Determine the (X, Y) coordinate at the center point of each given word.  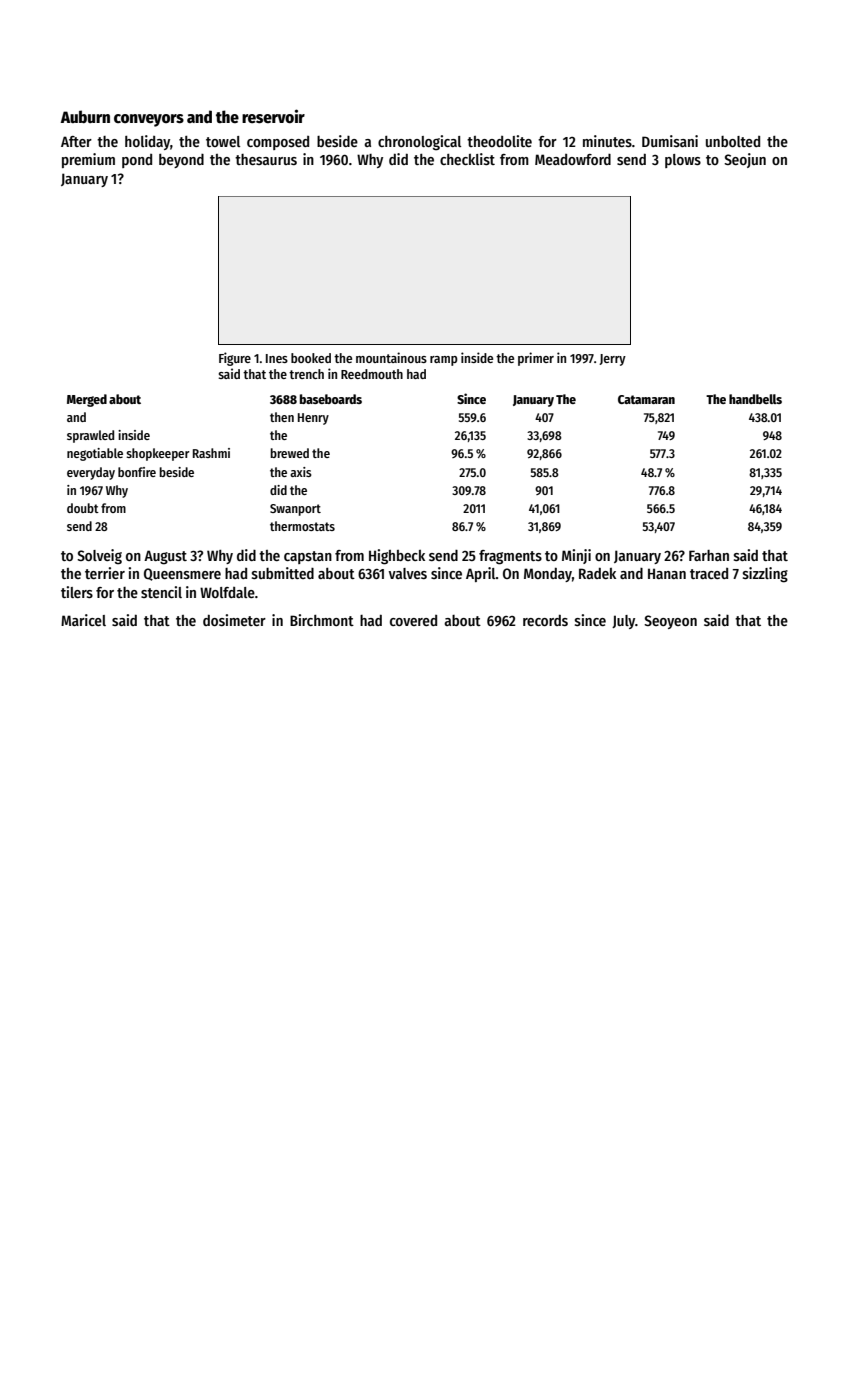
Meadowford (573, 159)
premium (88, 160)
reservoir (273, 116)
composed (278, 143)
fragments (510, 557)
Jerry (612, 360)
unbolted (733, 141)
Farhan (709, 555)
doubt (83, 508)
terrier (105, 573)
